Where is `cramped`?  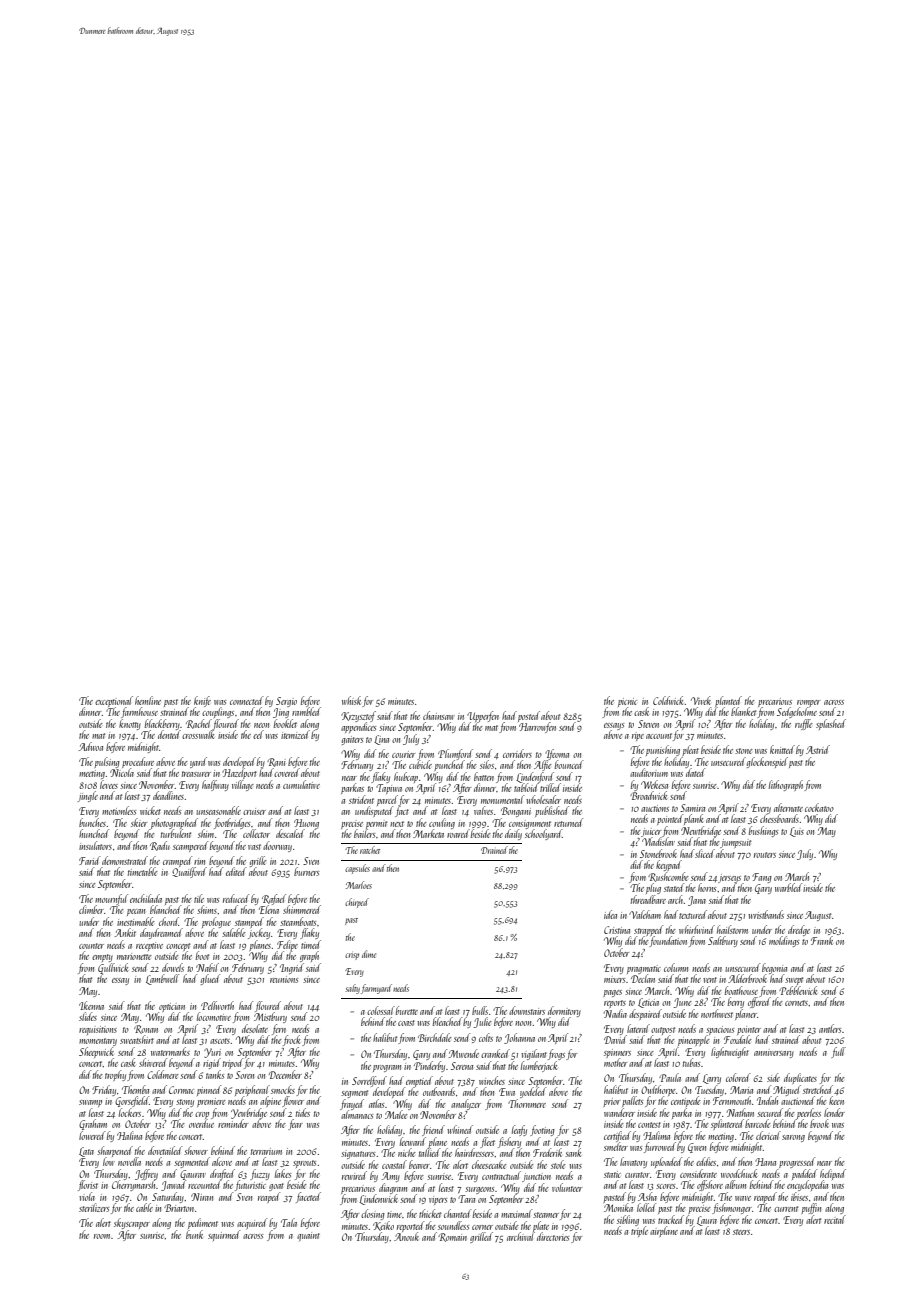
cramped is located at coordinates (178, 862).
